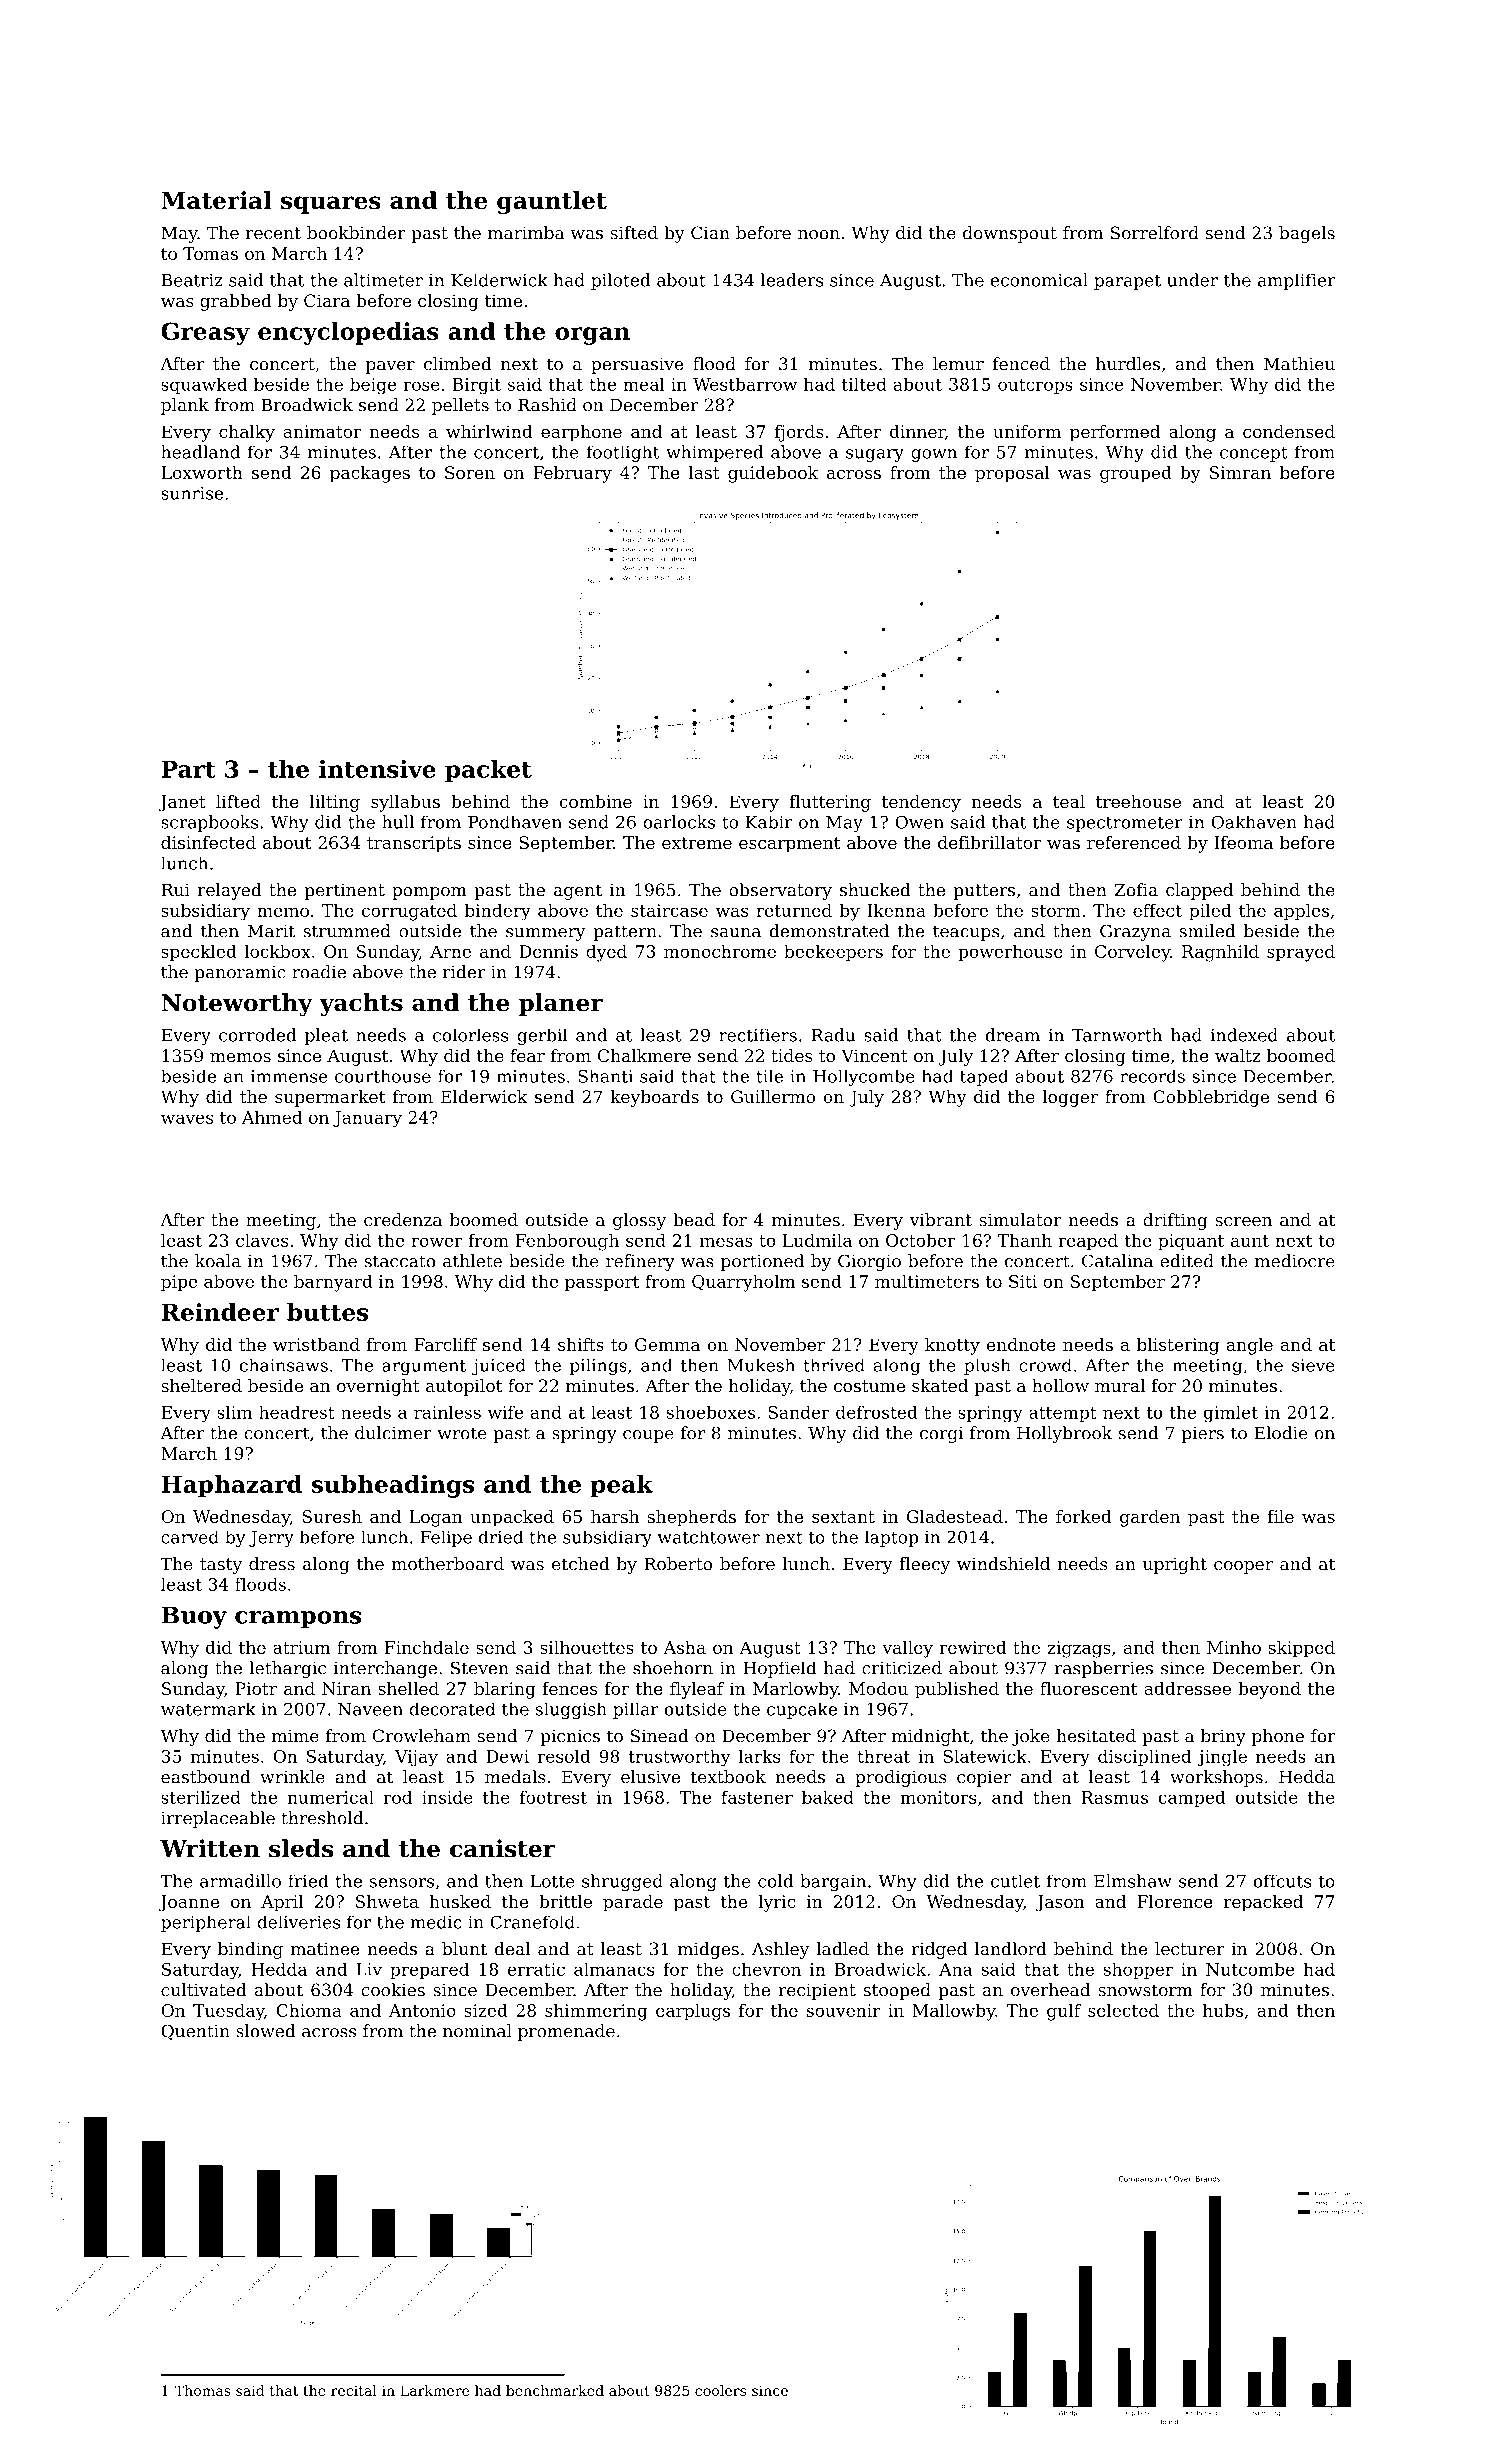  What do you see at coordinates (203, 2390) in the page?
I see `Thomas` at bounding box center [203, 2390].
